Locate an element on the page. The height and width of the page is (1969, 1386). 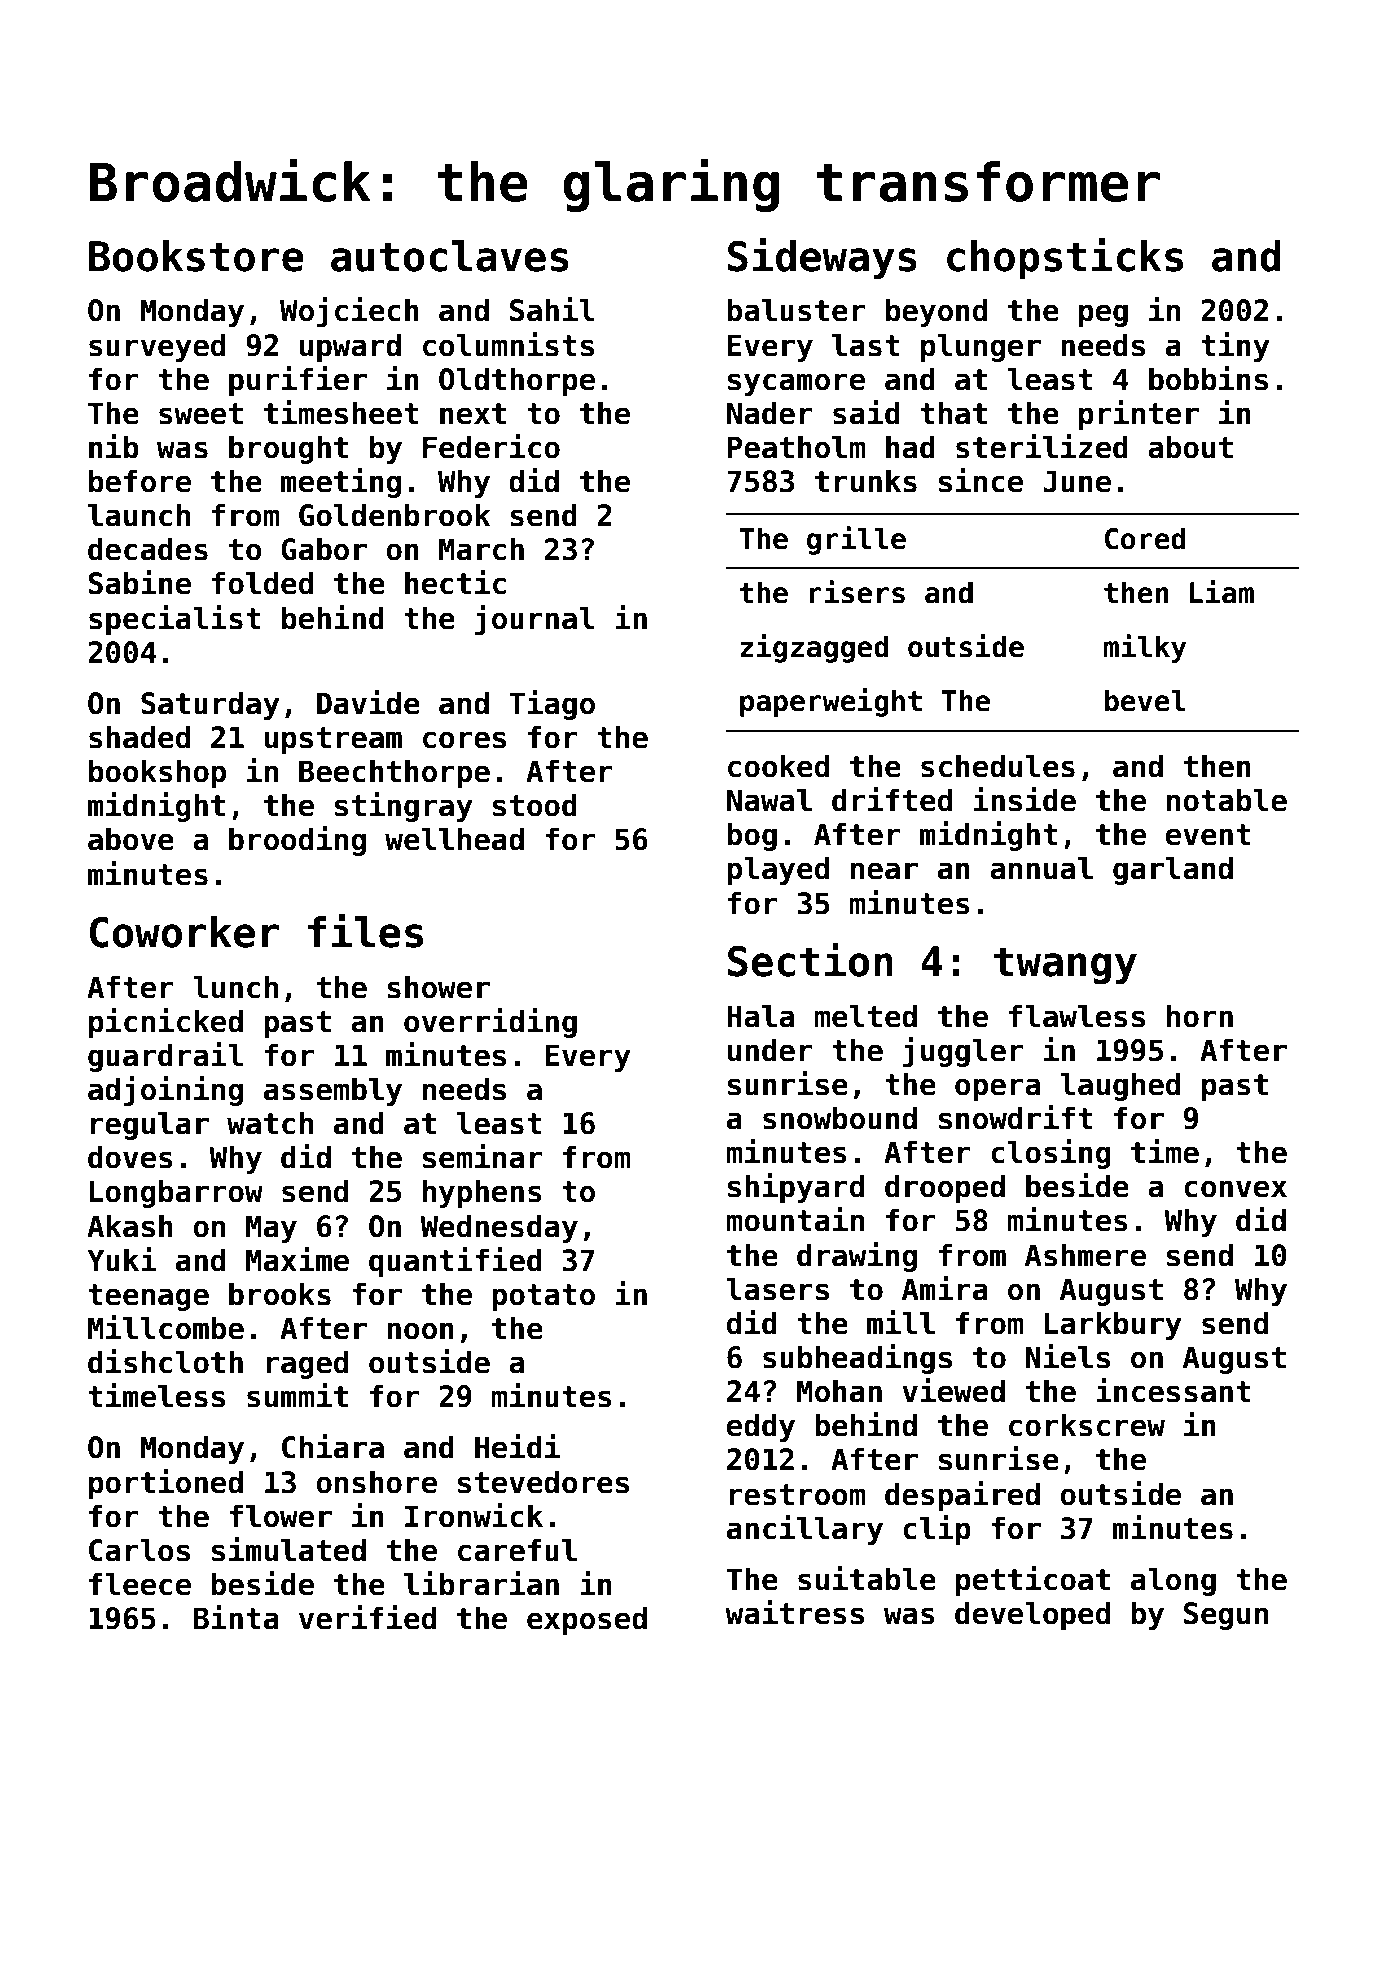
shaded is located at coordinates (139, 737).
